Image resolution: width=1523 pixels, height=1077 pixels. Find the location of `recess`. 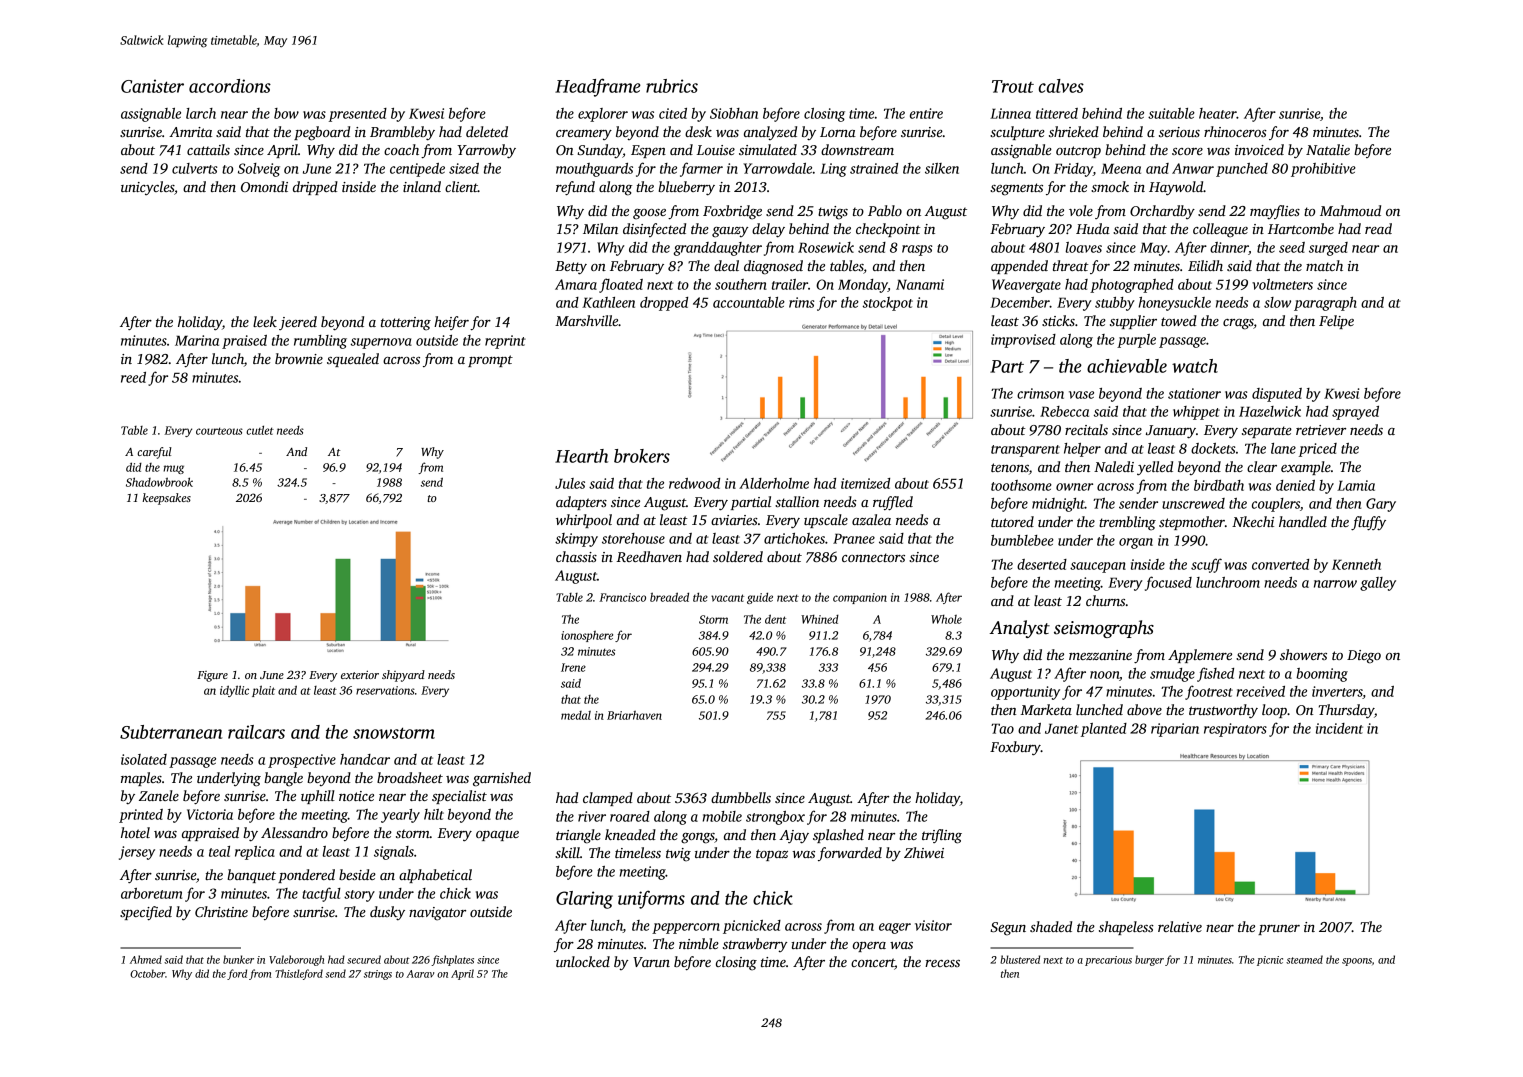

recess is located at coordinates (942, 963).
